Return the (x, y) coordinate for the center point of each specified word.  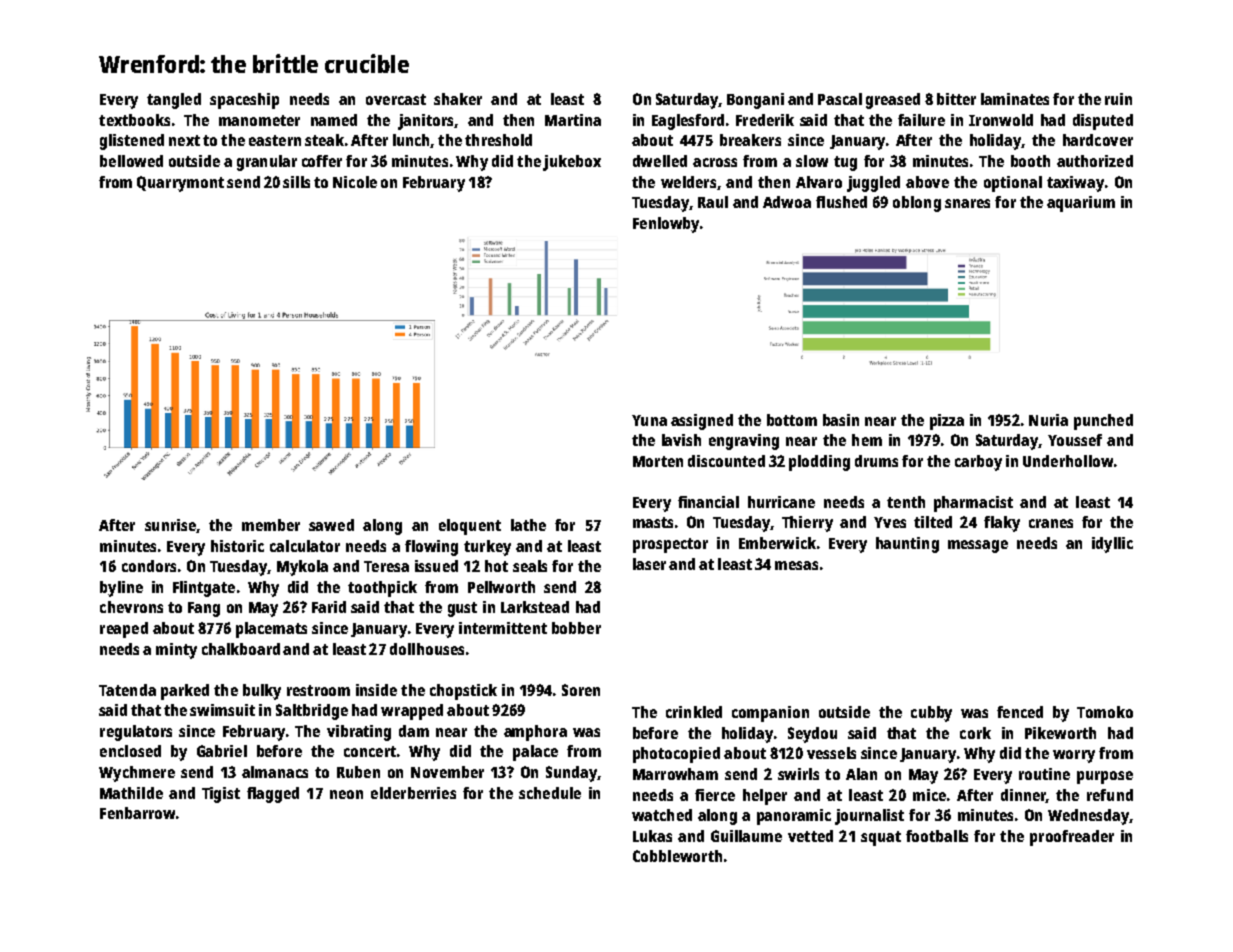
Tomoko (1105, 712)
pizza (947, 422)
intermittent (503, 628)
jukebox (572, 163)
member (271, 525)
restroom (318, 690)
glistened (132, 142)
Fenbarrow (137, 813)
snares (967, 203)
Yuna (649, 420)
